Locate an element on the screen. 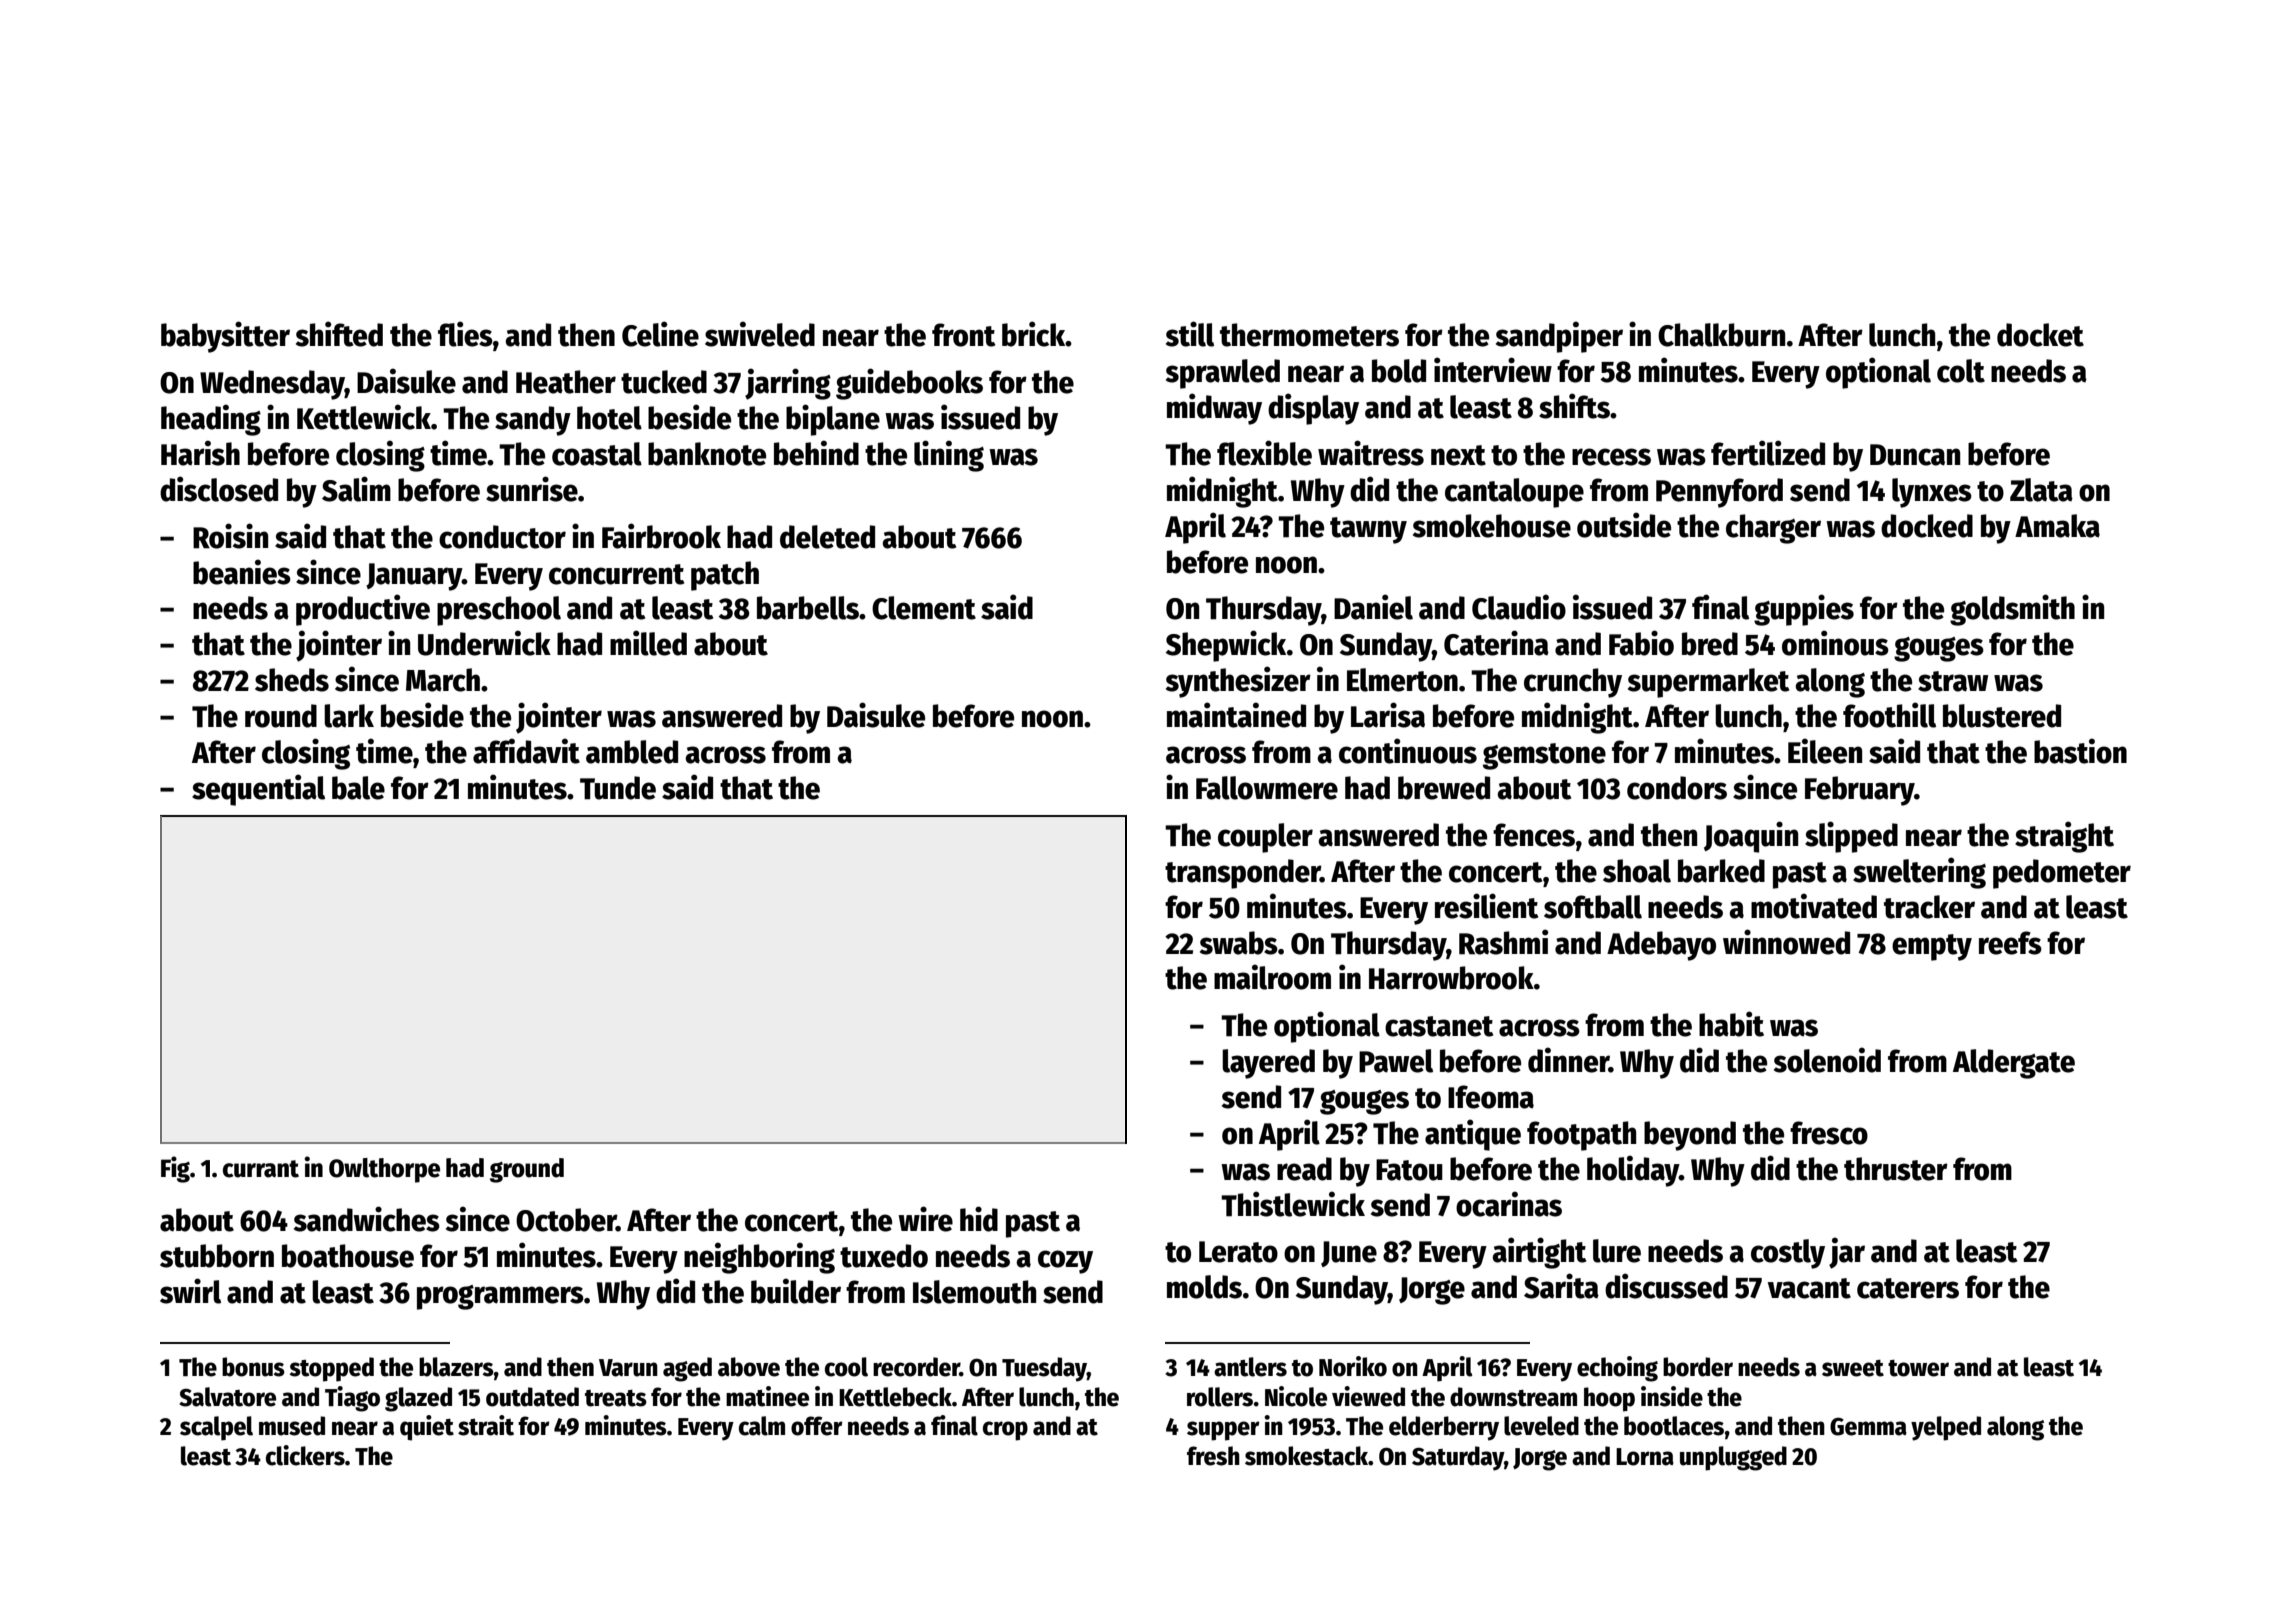 The image size is (2292, 1620). layered is located at coordinates (1268, 1064).
